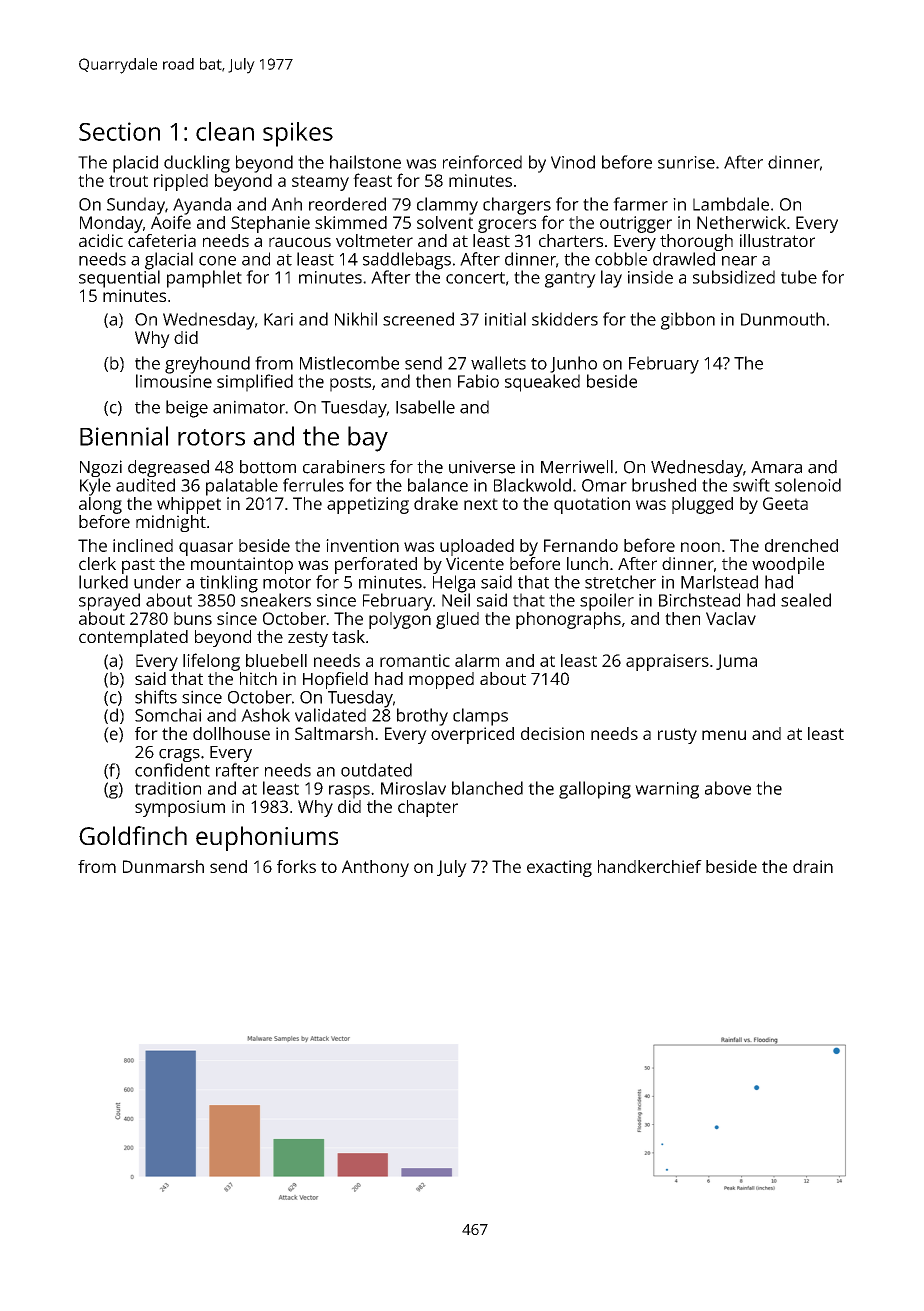 Image resolution: width=924 pixels, height=1311 pixels. What do you see at coordinates (242, 487) in the image?
I see `palatable` at bounding box center [242, 487].
